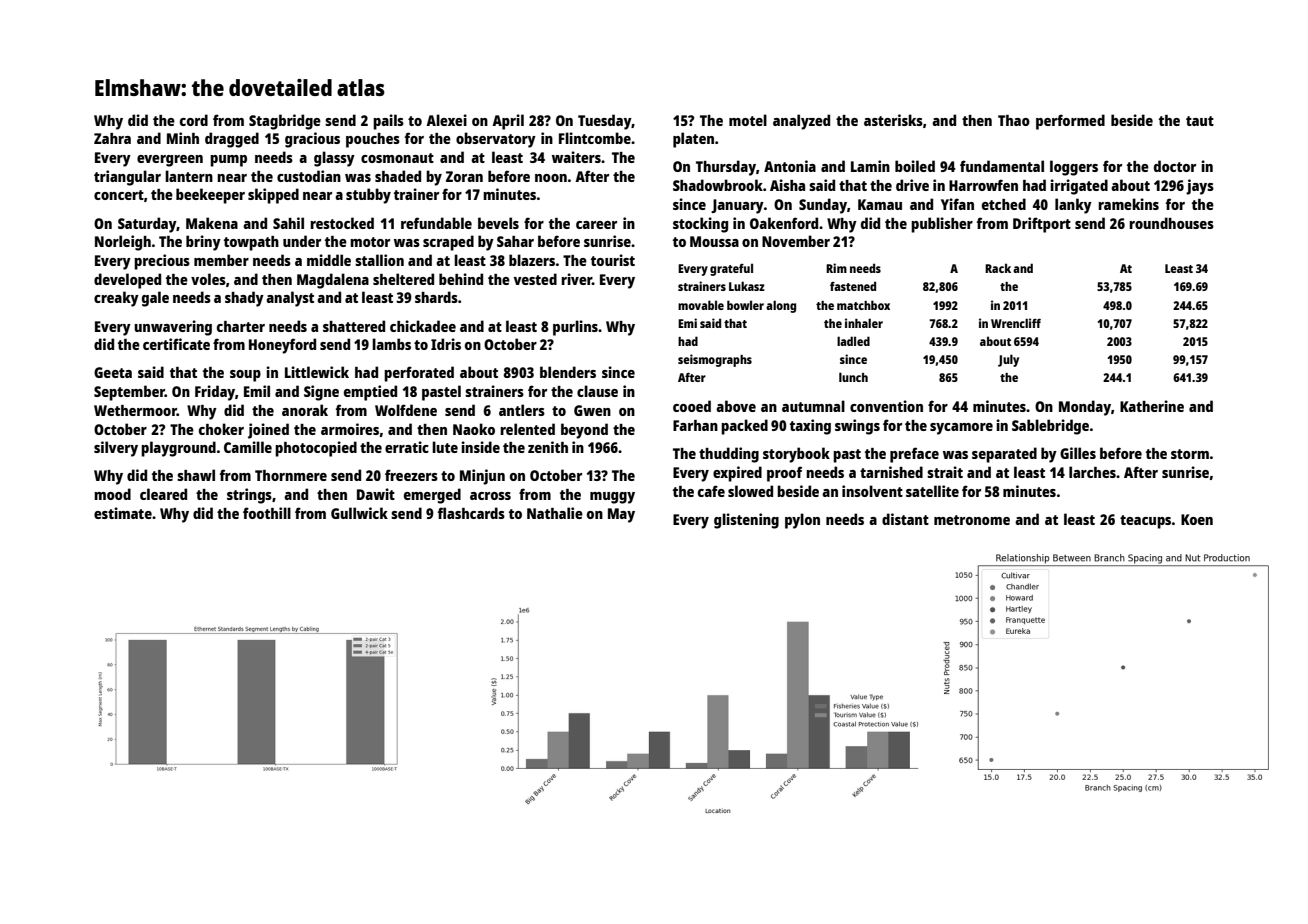  Describe the element at coordinates (1152, 406) in the image. I see `Katherine` at that location.
